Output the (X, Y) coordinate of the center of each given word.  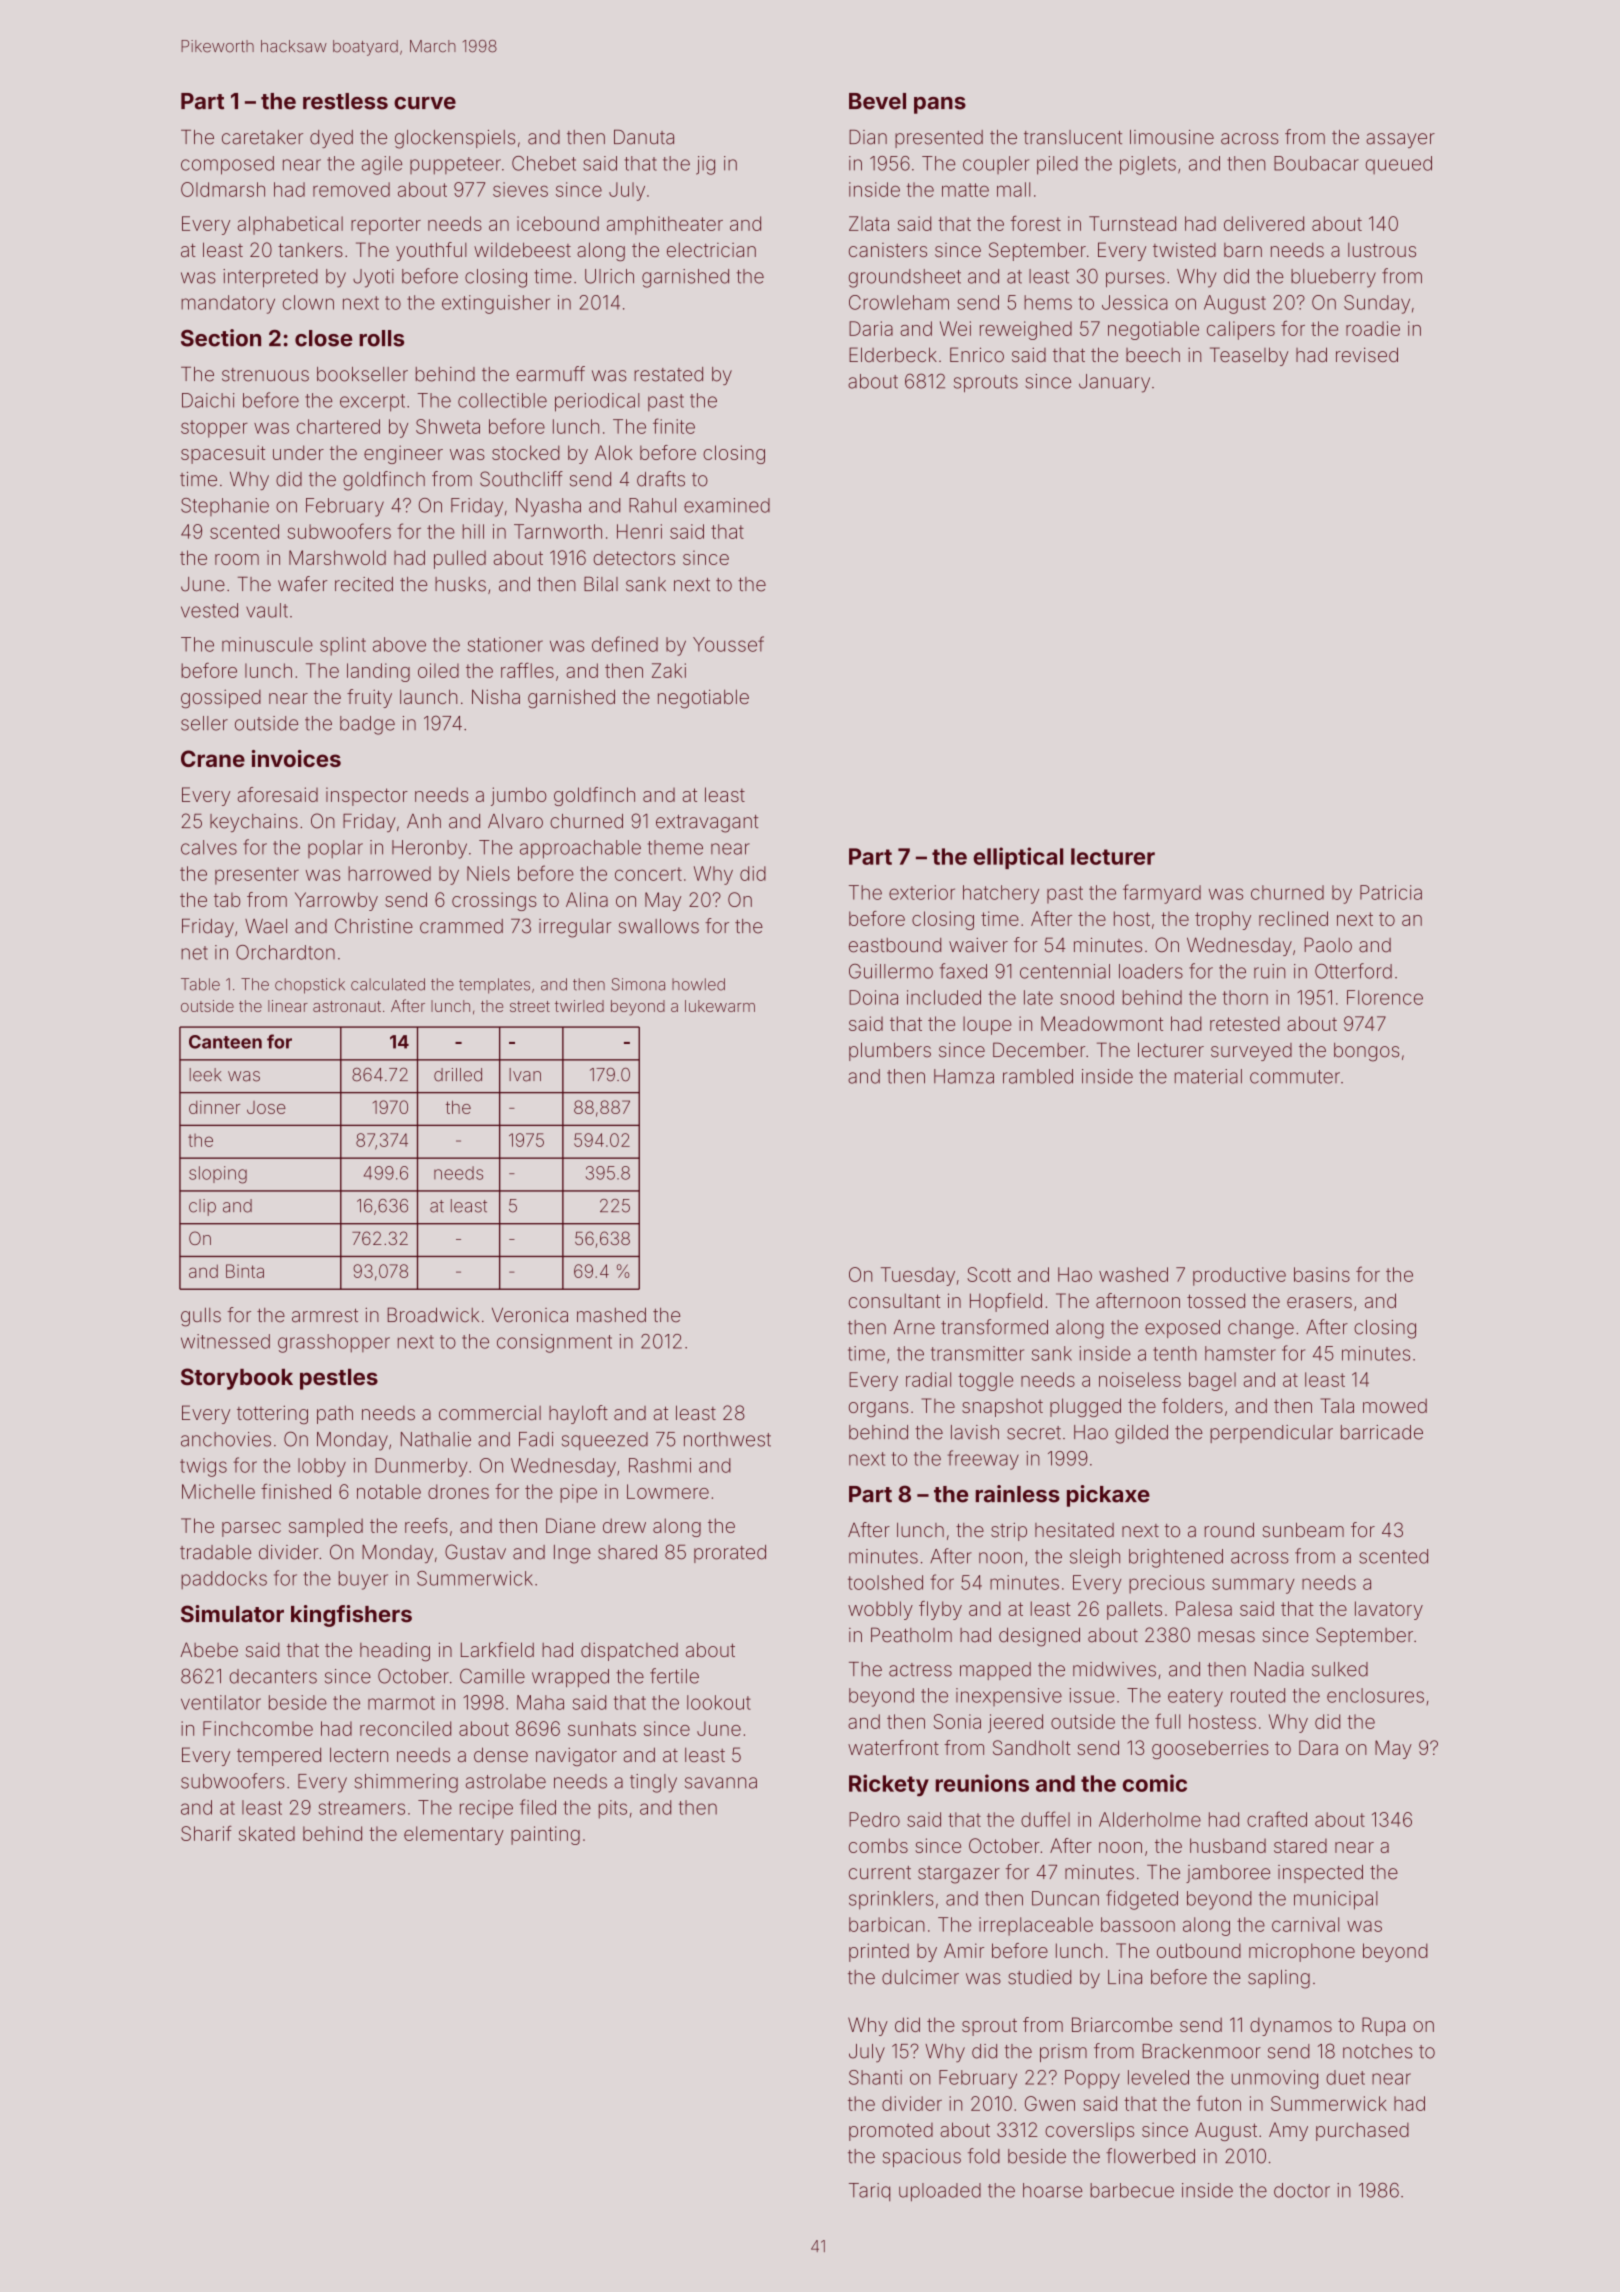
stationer (505, 644)
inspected (1320, 1874)
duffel (1045, 1819)
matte (965, 190)
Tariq (869, 2192)
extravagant (707, 824)
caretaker (262, 137)
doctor (1302, 2190)
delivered (1264, 223)
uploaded (940, 2192)
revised (1367, 354)
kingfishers (351, 1616)
